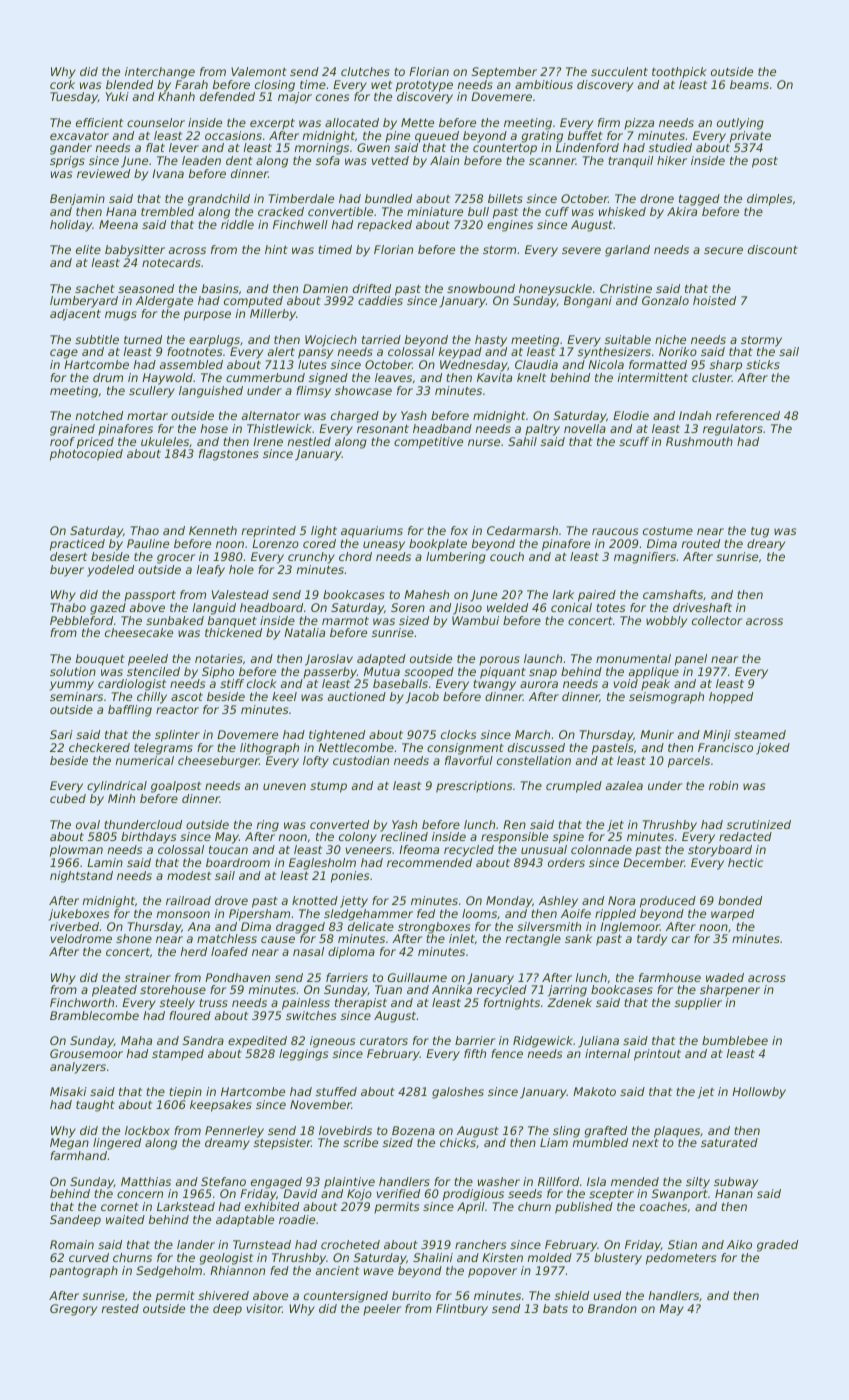 This image has height=1400, width=849. Describe the element at coordinates (134, 938) in the image. I see `shone` at that location.
